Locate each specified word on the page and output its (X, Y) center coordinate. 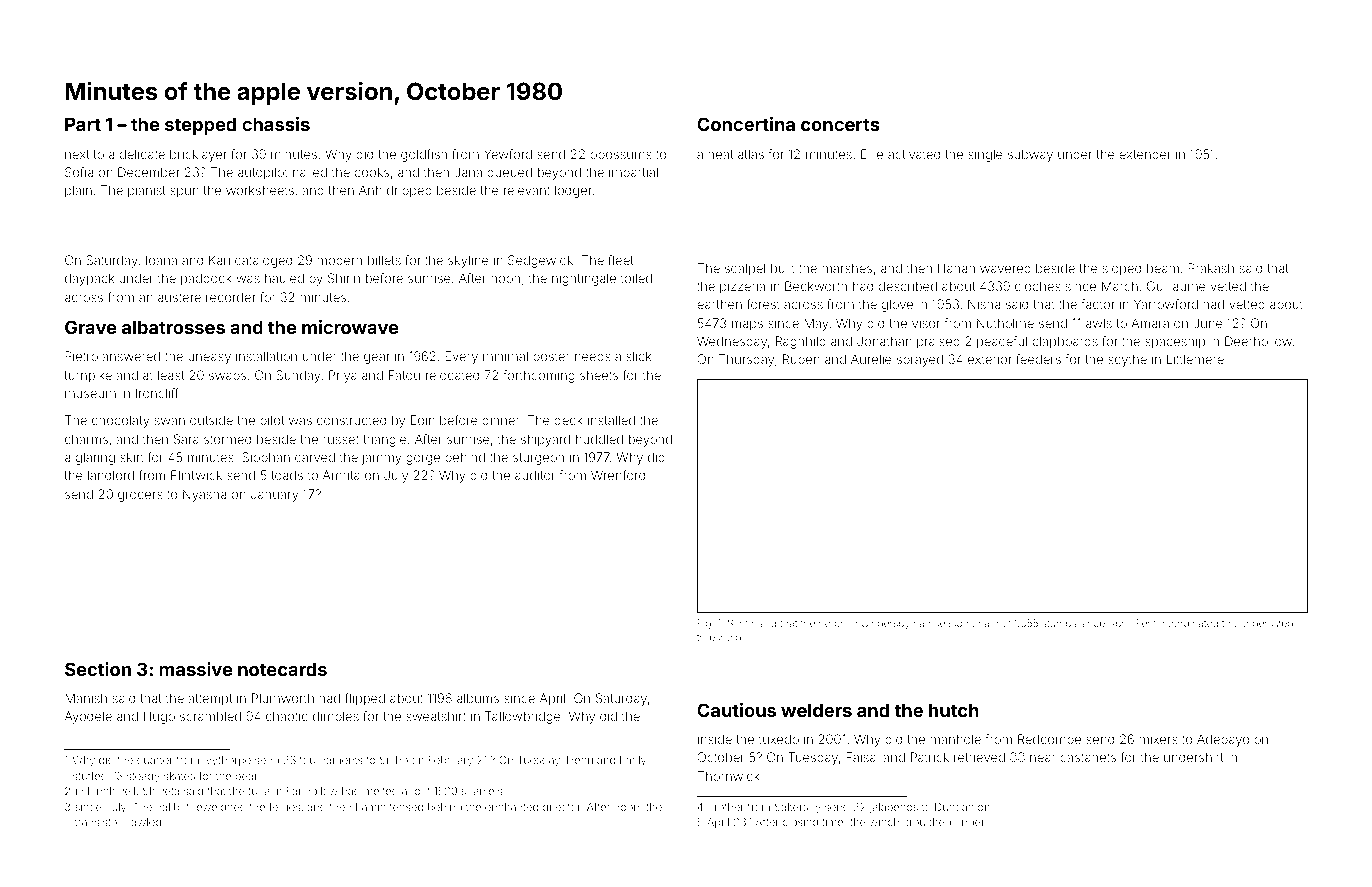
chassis (276, 124)
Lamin (371, 807)
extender (1145, 154)
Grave (90, 327)
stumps (1059, 624)
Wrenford (618, 475)
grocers (140, 496)
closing (800, 823)
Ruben (801, 359)
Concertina (746, 124)
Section (98, 669)
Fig (704, 624)
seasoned (958, 623)
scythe (1127, 360)
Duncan (954, 807)
